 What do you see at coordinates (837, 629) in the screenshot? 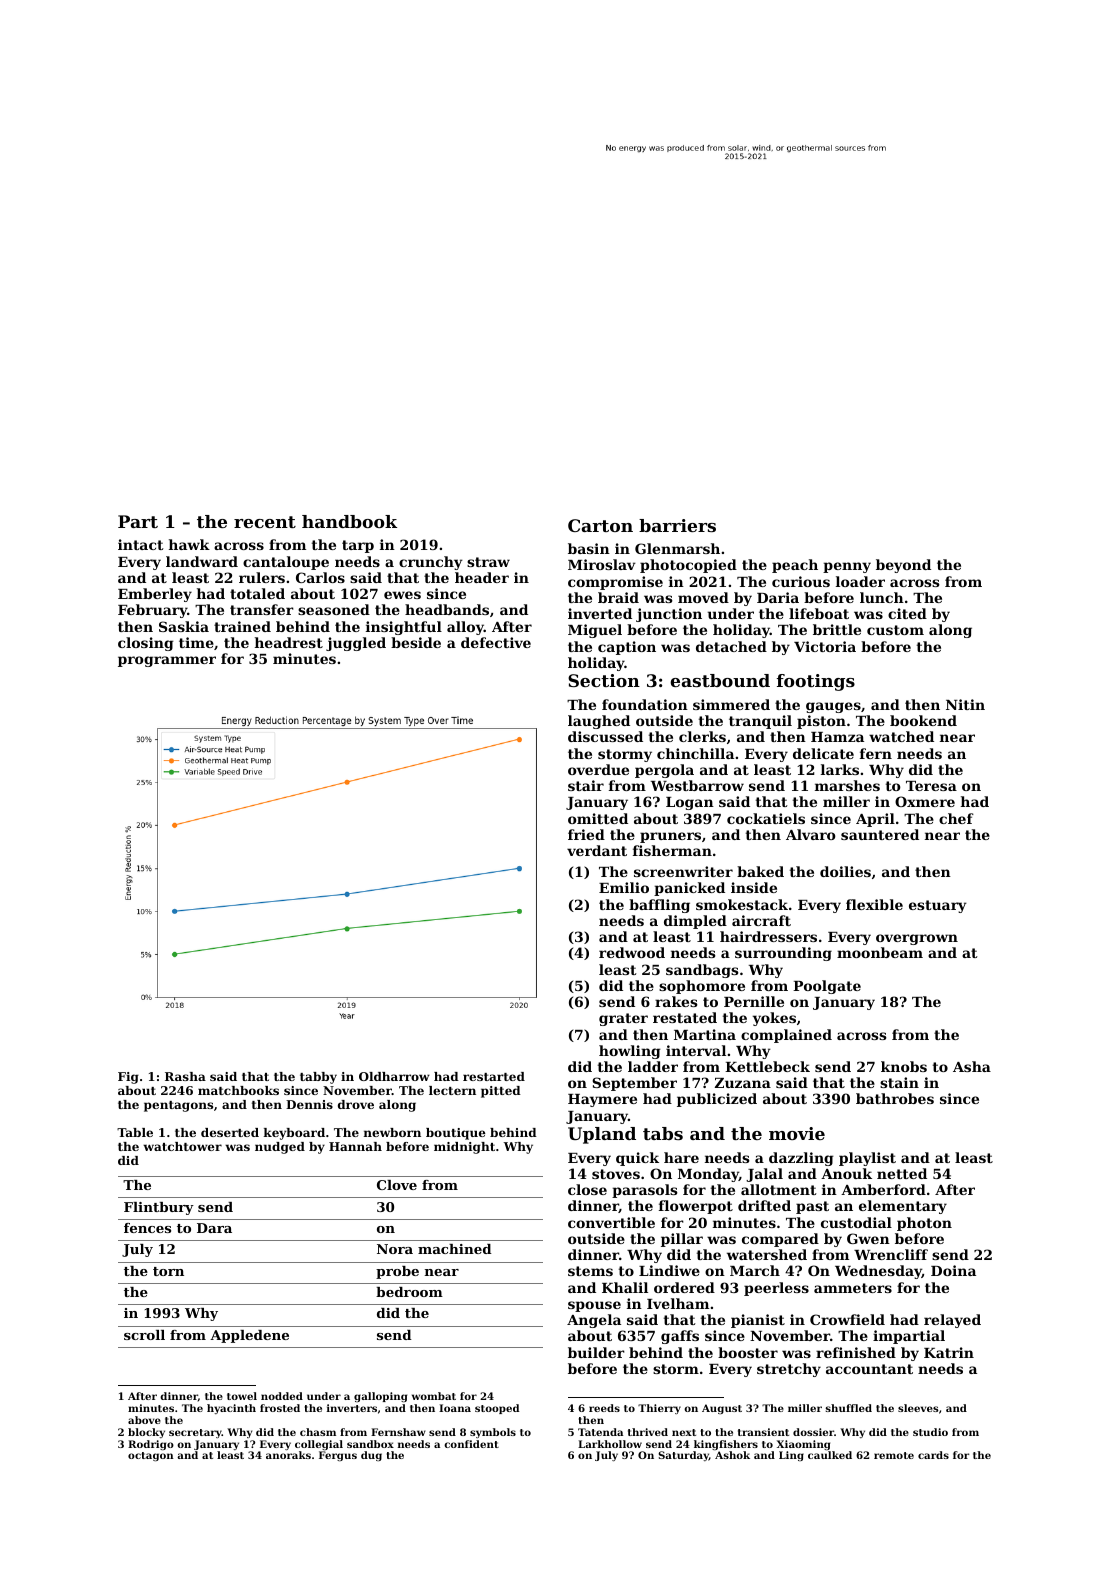
I see `brittle` at bounding box center [837, 629].
